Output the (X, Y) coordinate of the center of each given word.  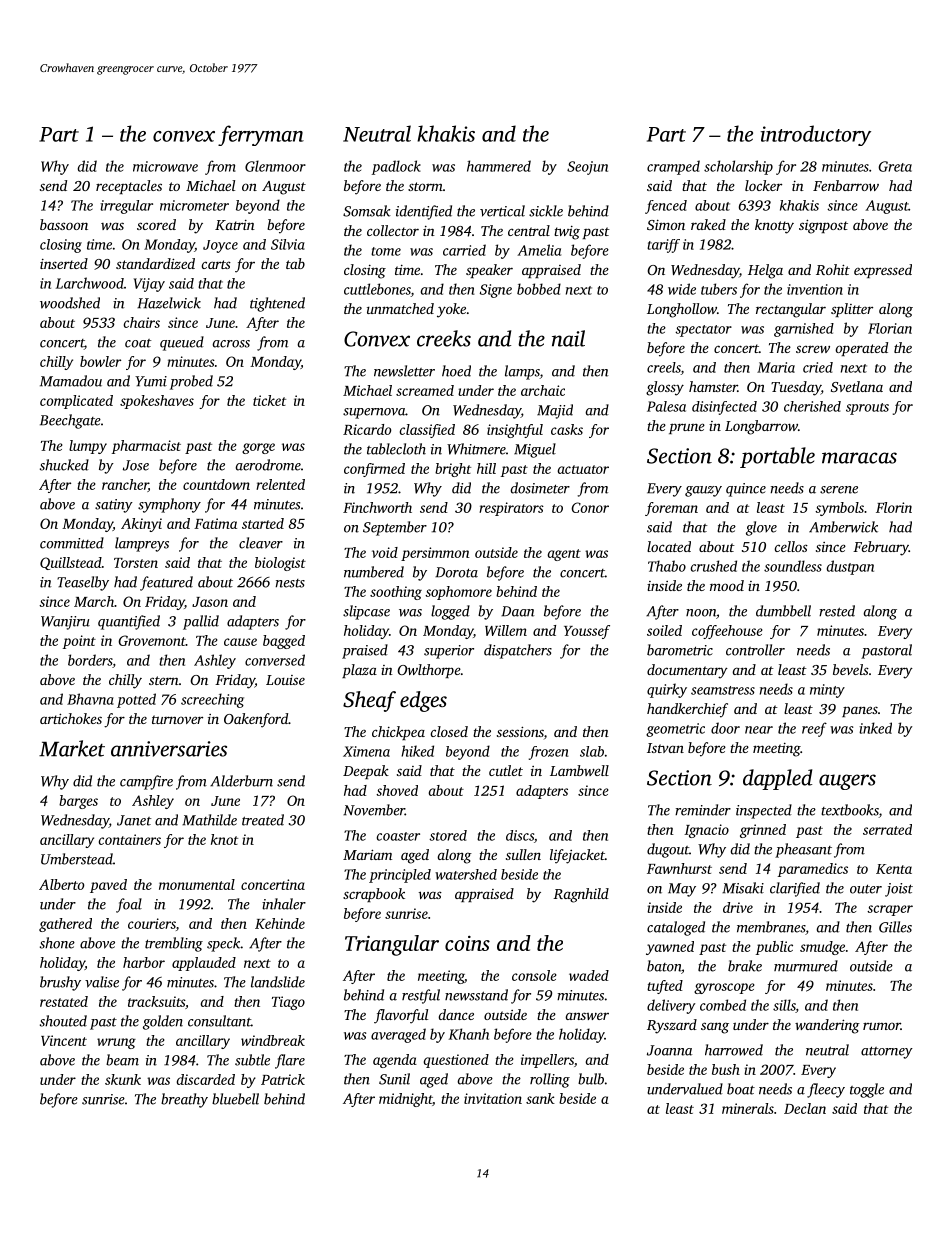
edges (423, 701)
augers (847, 782)
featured (166, 583)
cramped (673, 167)
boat (741, 1089)
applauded (204, 964)
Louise (285, 680)
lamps (522, 372)
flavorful (401, 1016)
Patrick (283, 1079)
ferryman (261, 135)
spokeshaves (157, 402)
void (385, 552)
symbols (839, 509)
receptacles (129, 187)
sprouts (867, 409)
